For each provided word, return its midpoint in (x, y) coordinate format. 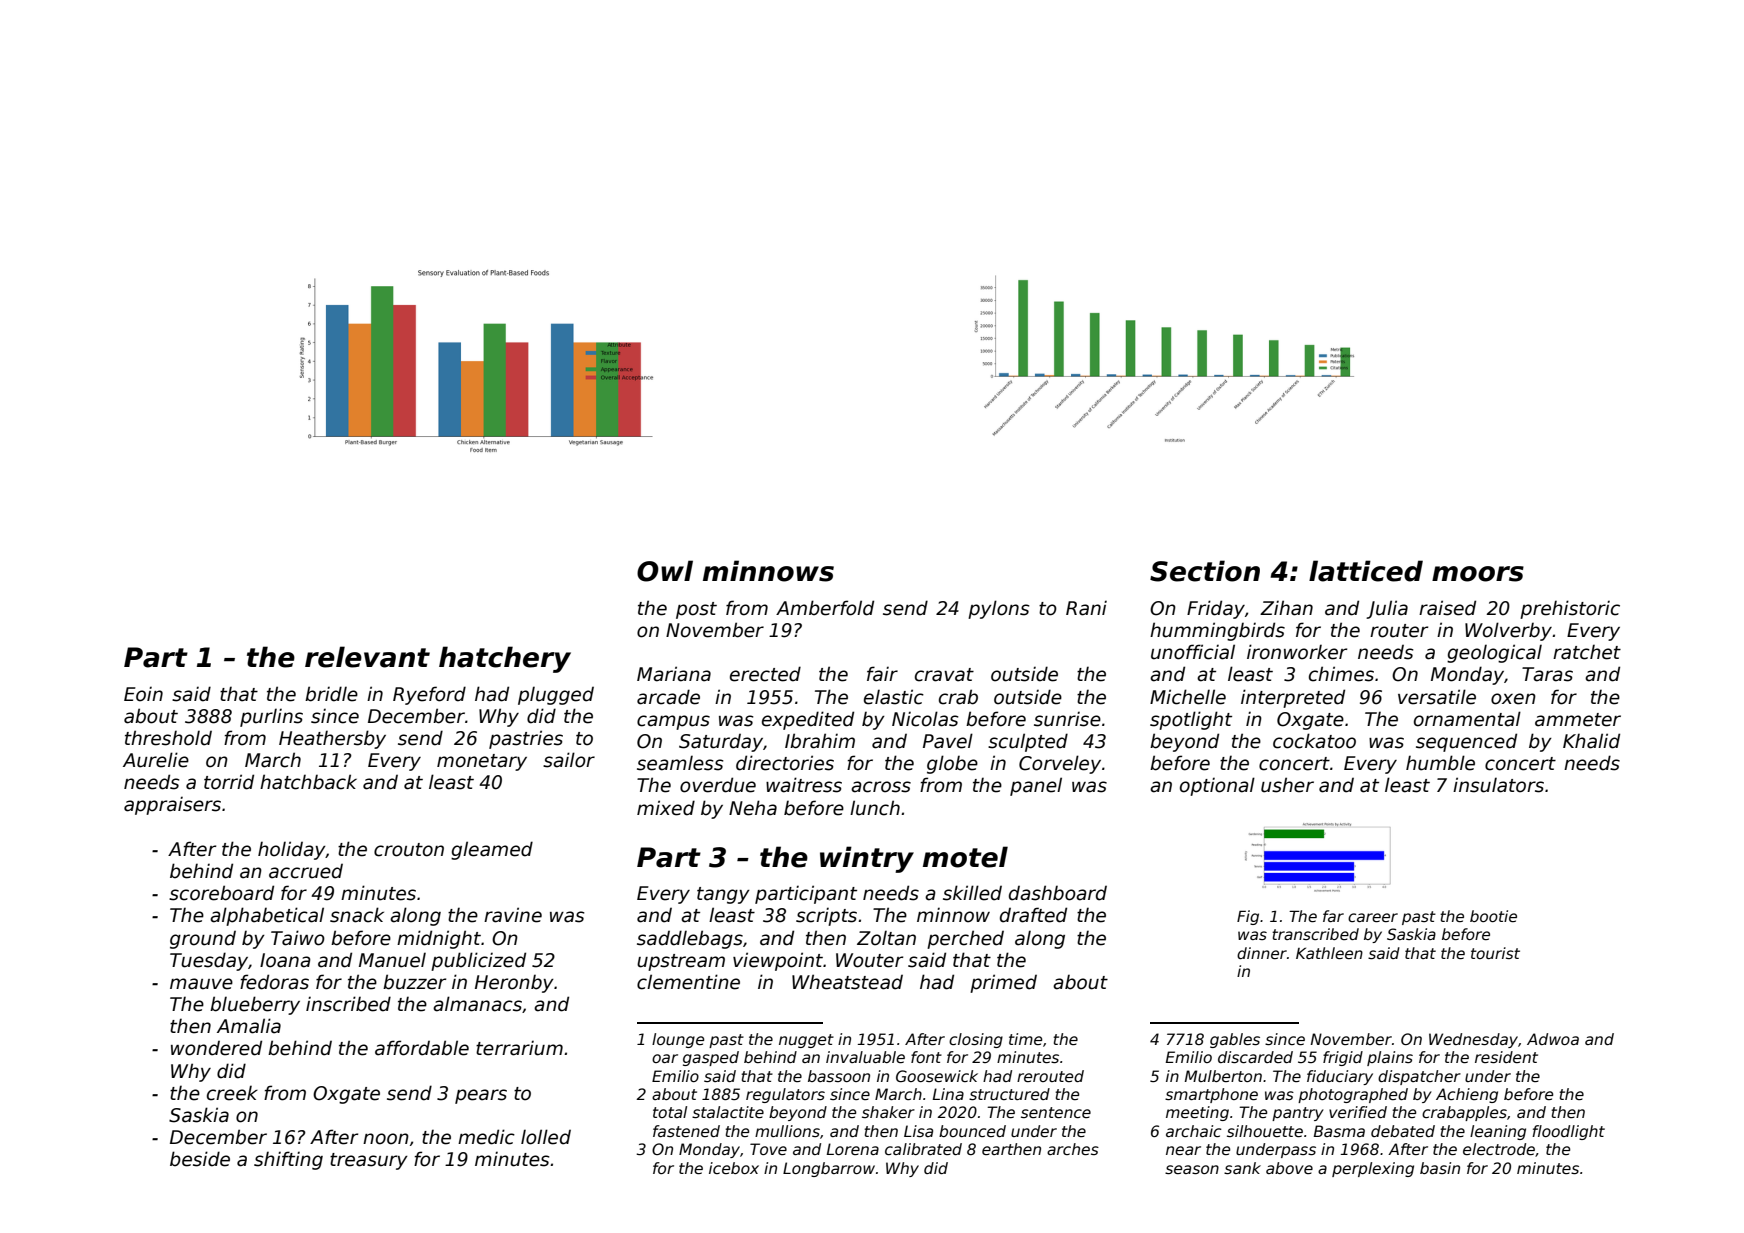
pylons (999, 609)
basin (1440, 1168)
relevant (367, 657)
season (1192, 1169)
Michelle (1188, 697)
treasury (369, 1161)
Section (1205, 571)
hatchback (308, 782)
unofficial (1193, 652)
